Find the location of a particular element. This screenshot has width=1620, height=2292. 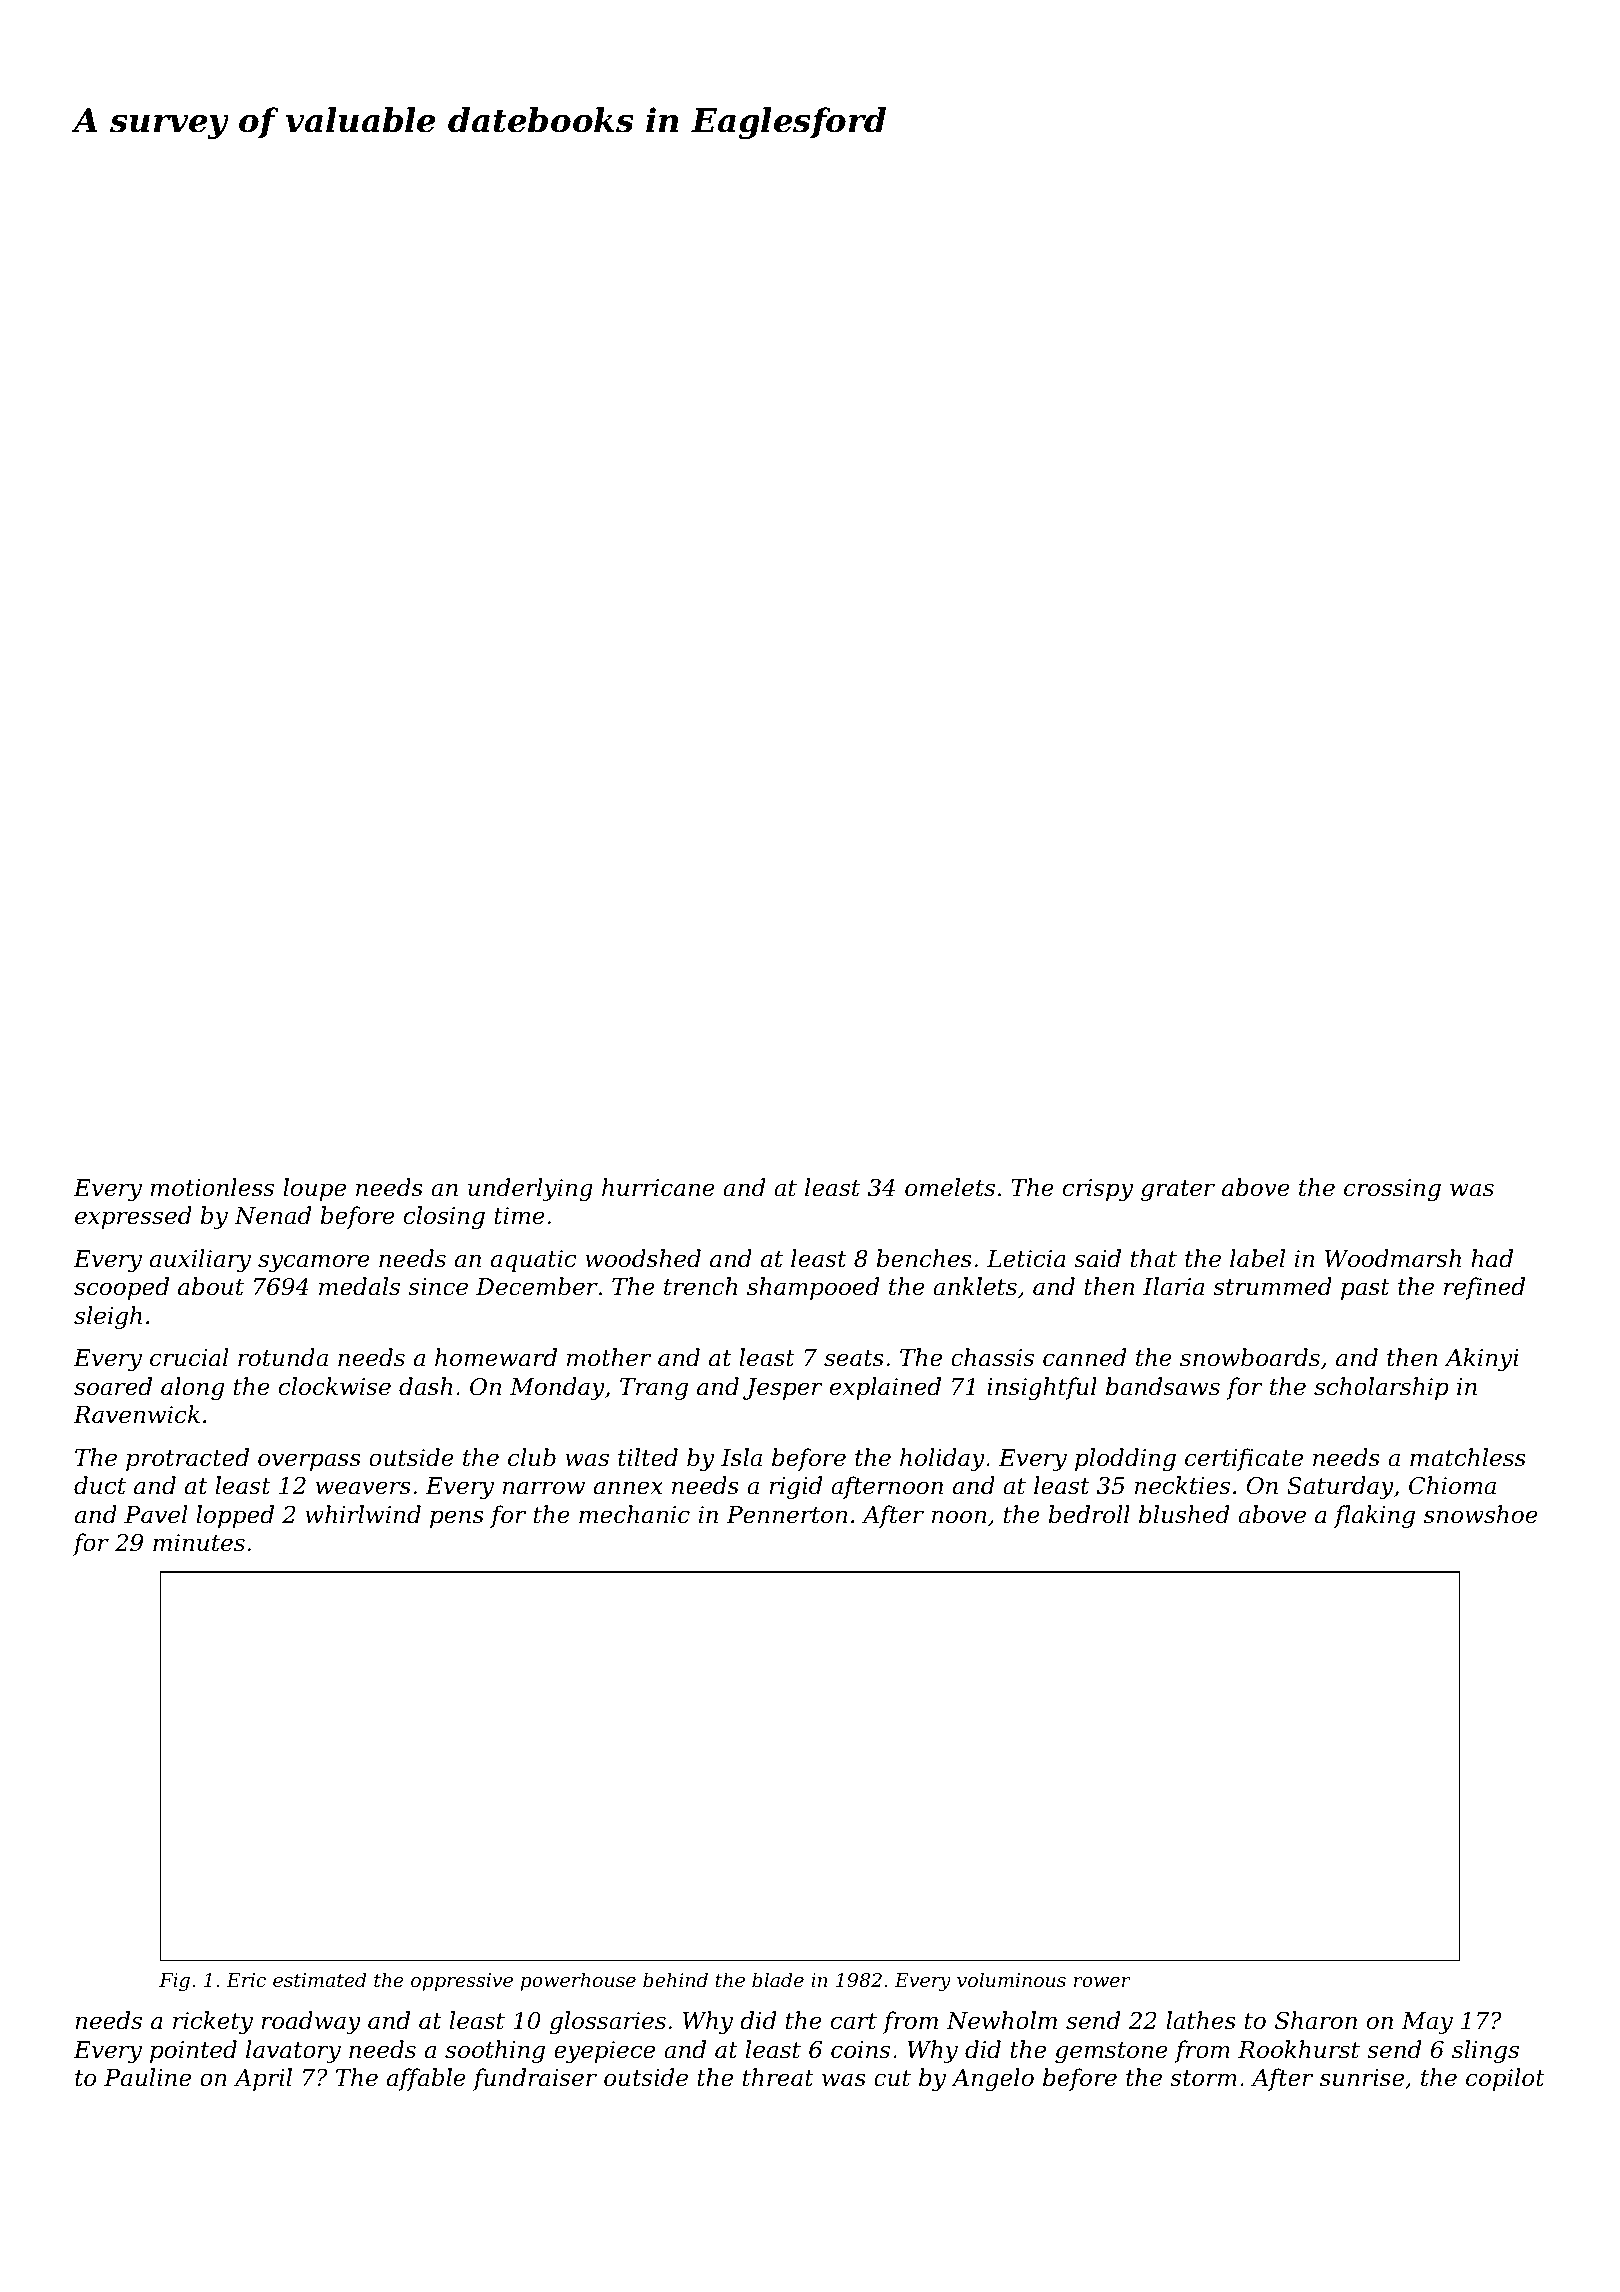

minutes is located at coordinates (199, 1543).
